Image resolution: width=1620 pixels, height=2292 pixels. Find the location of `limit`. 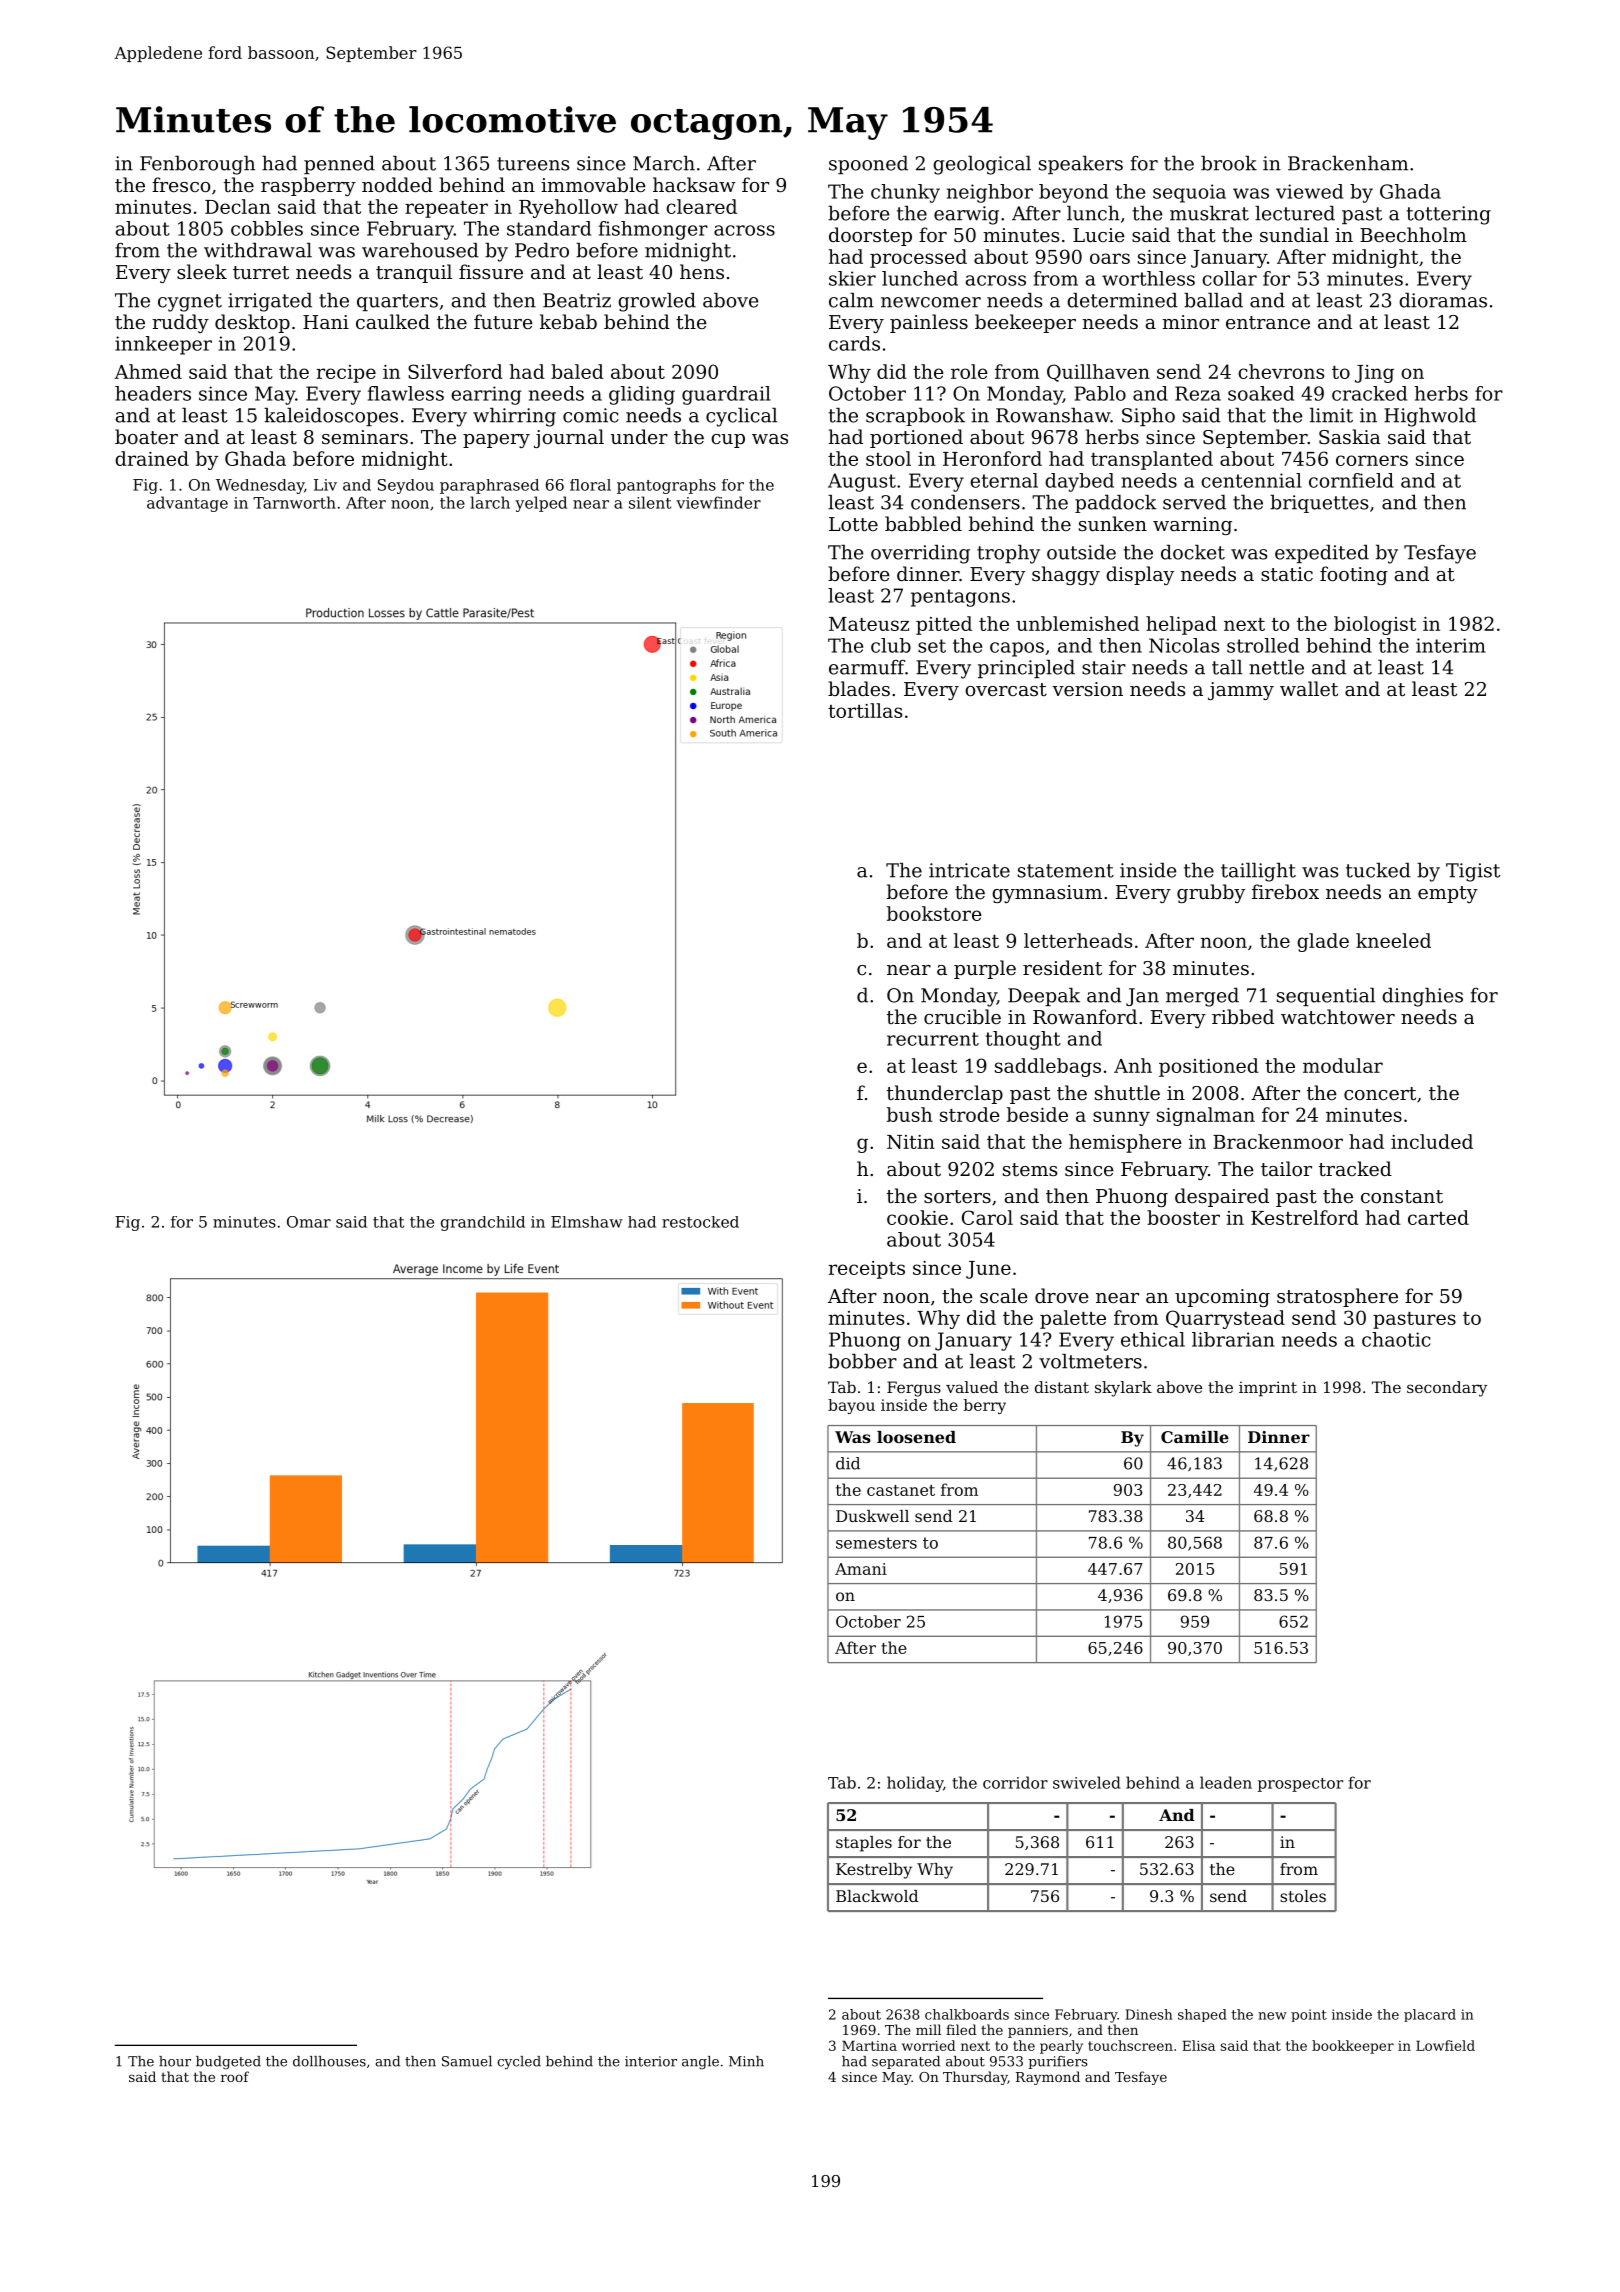

limit is located at coordinates (1331, 415).
